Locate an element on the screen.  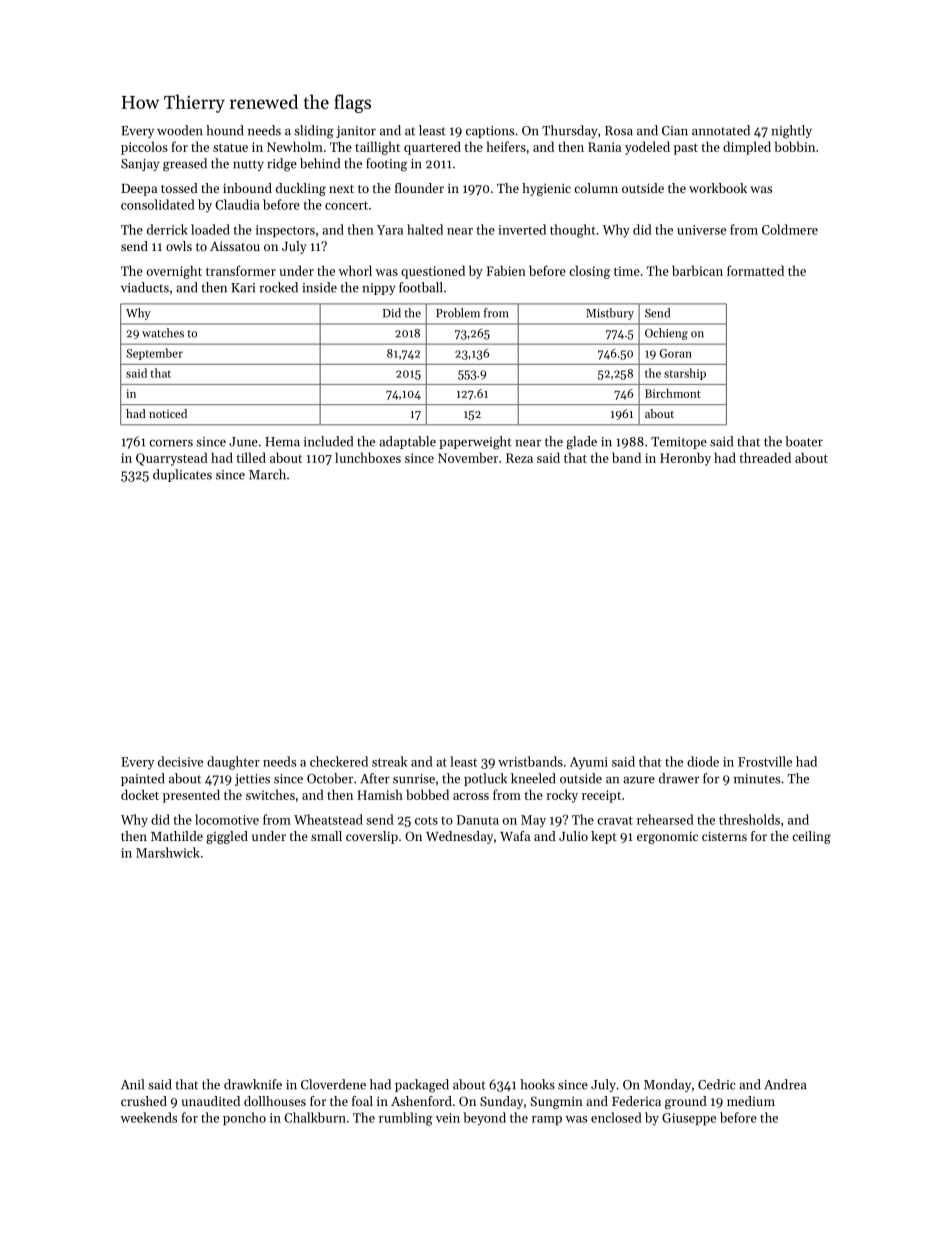
consolidated is located at coordinates (158, 204).
